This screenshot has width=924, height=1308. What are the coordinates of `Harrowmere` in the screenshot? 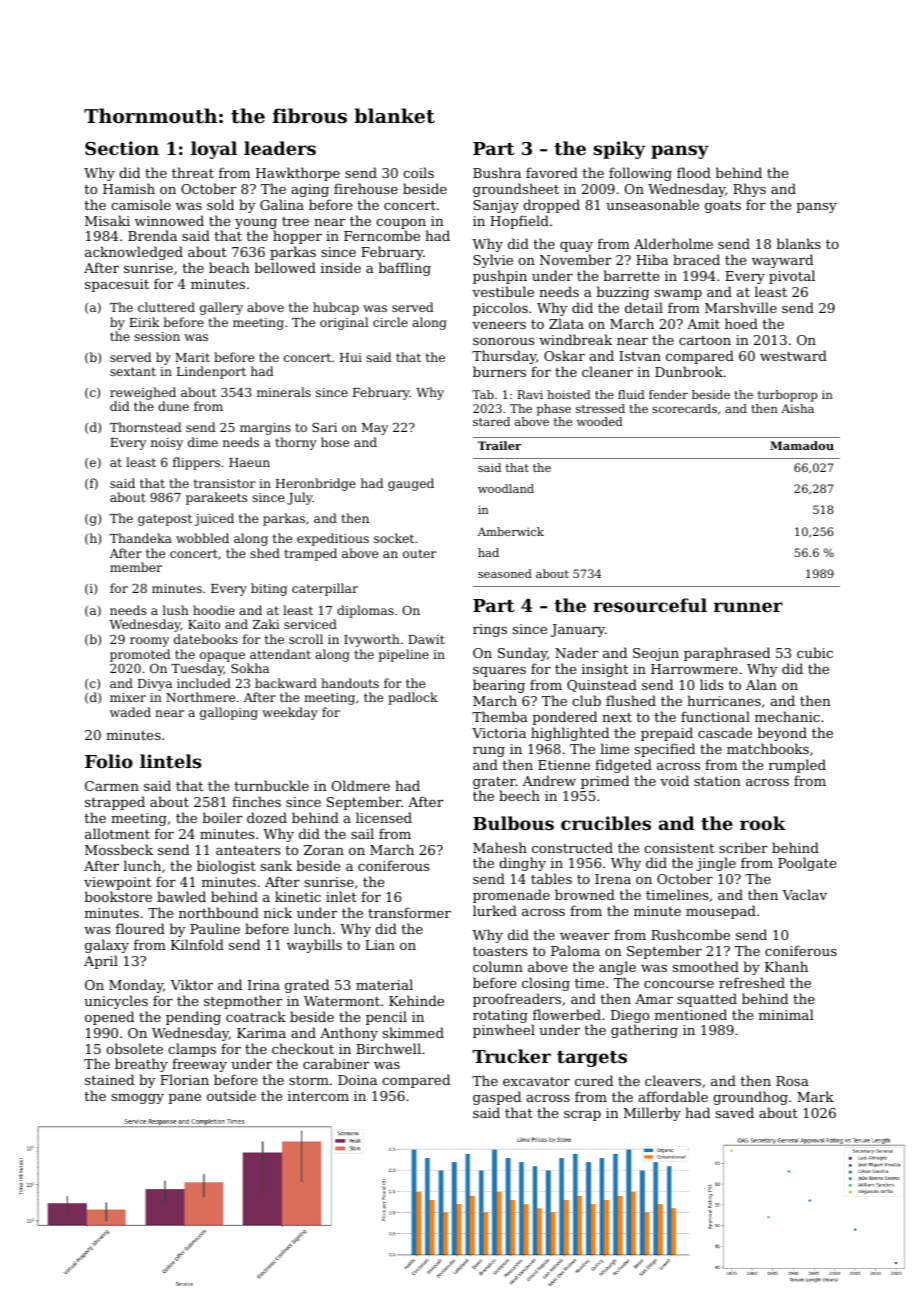 It's located at (694, 669).
